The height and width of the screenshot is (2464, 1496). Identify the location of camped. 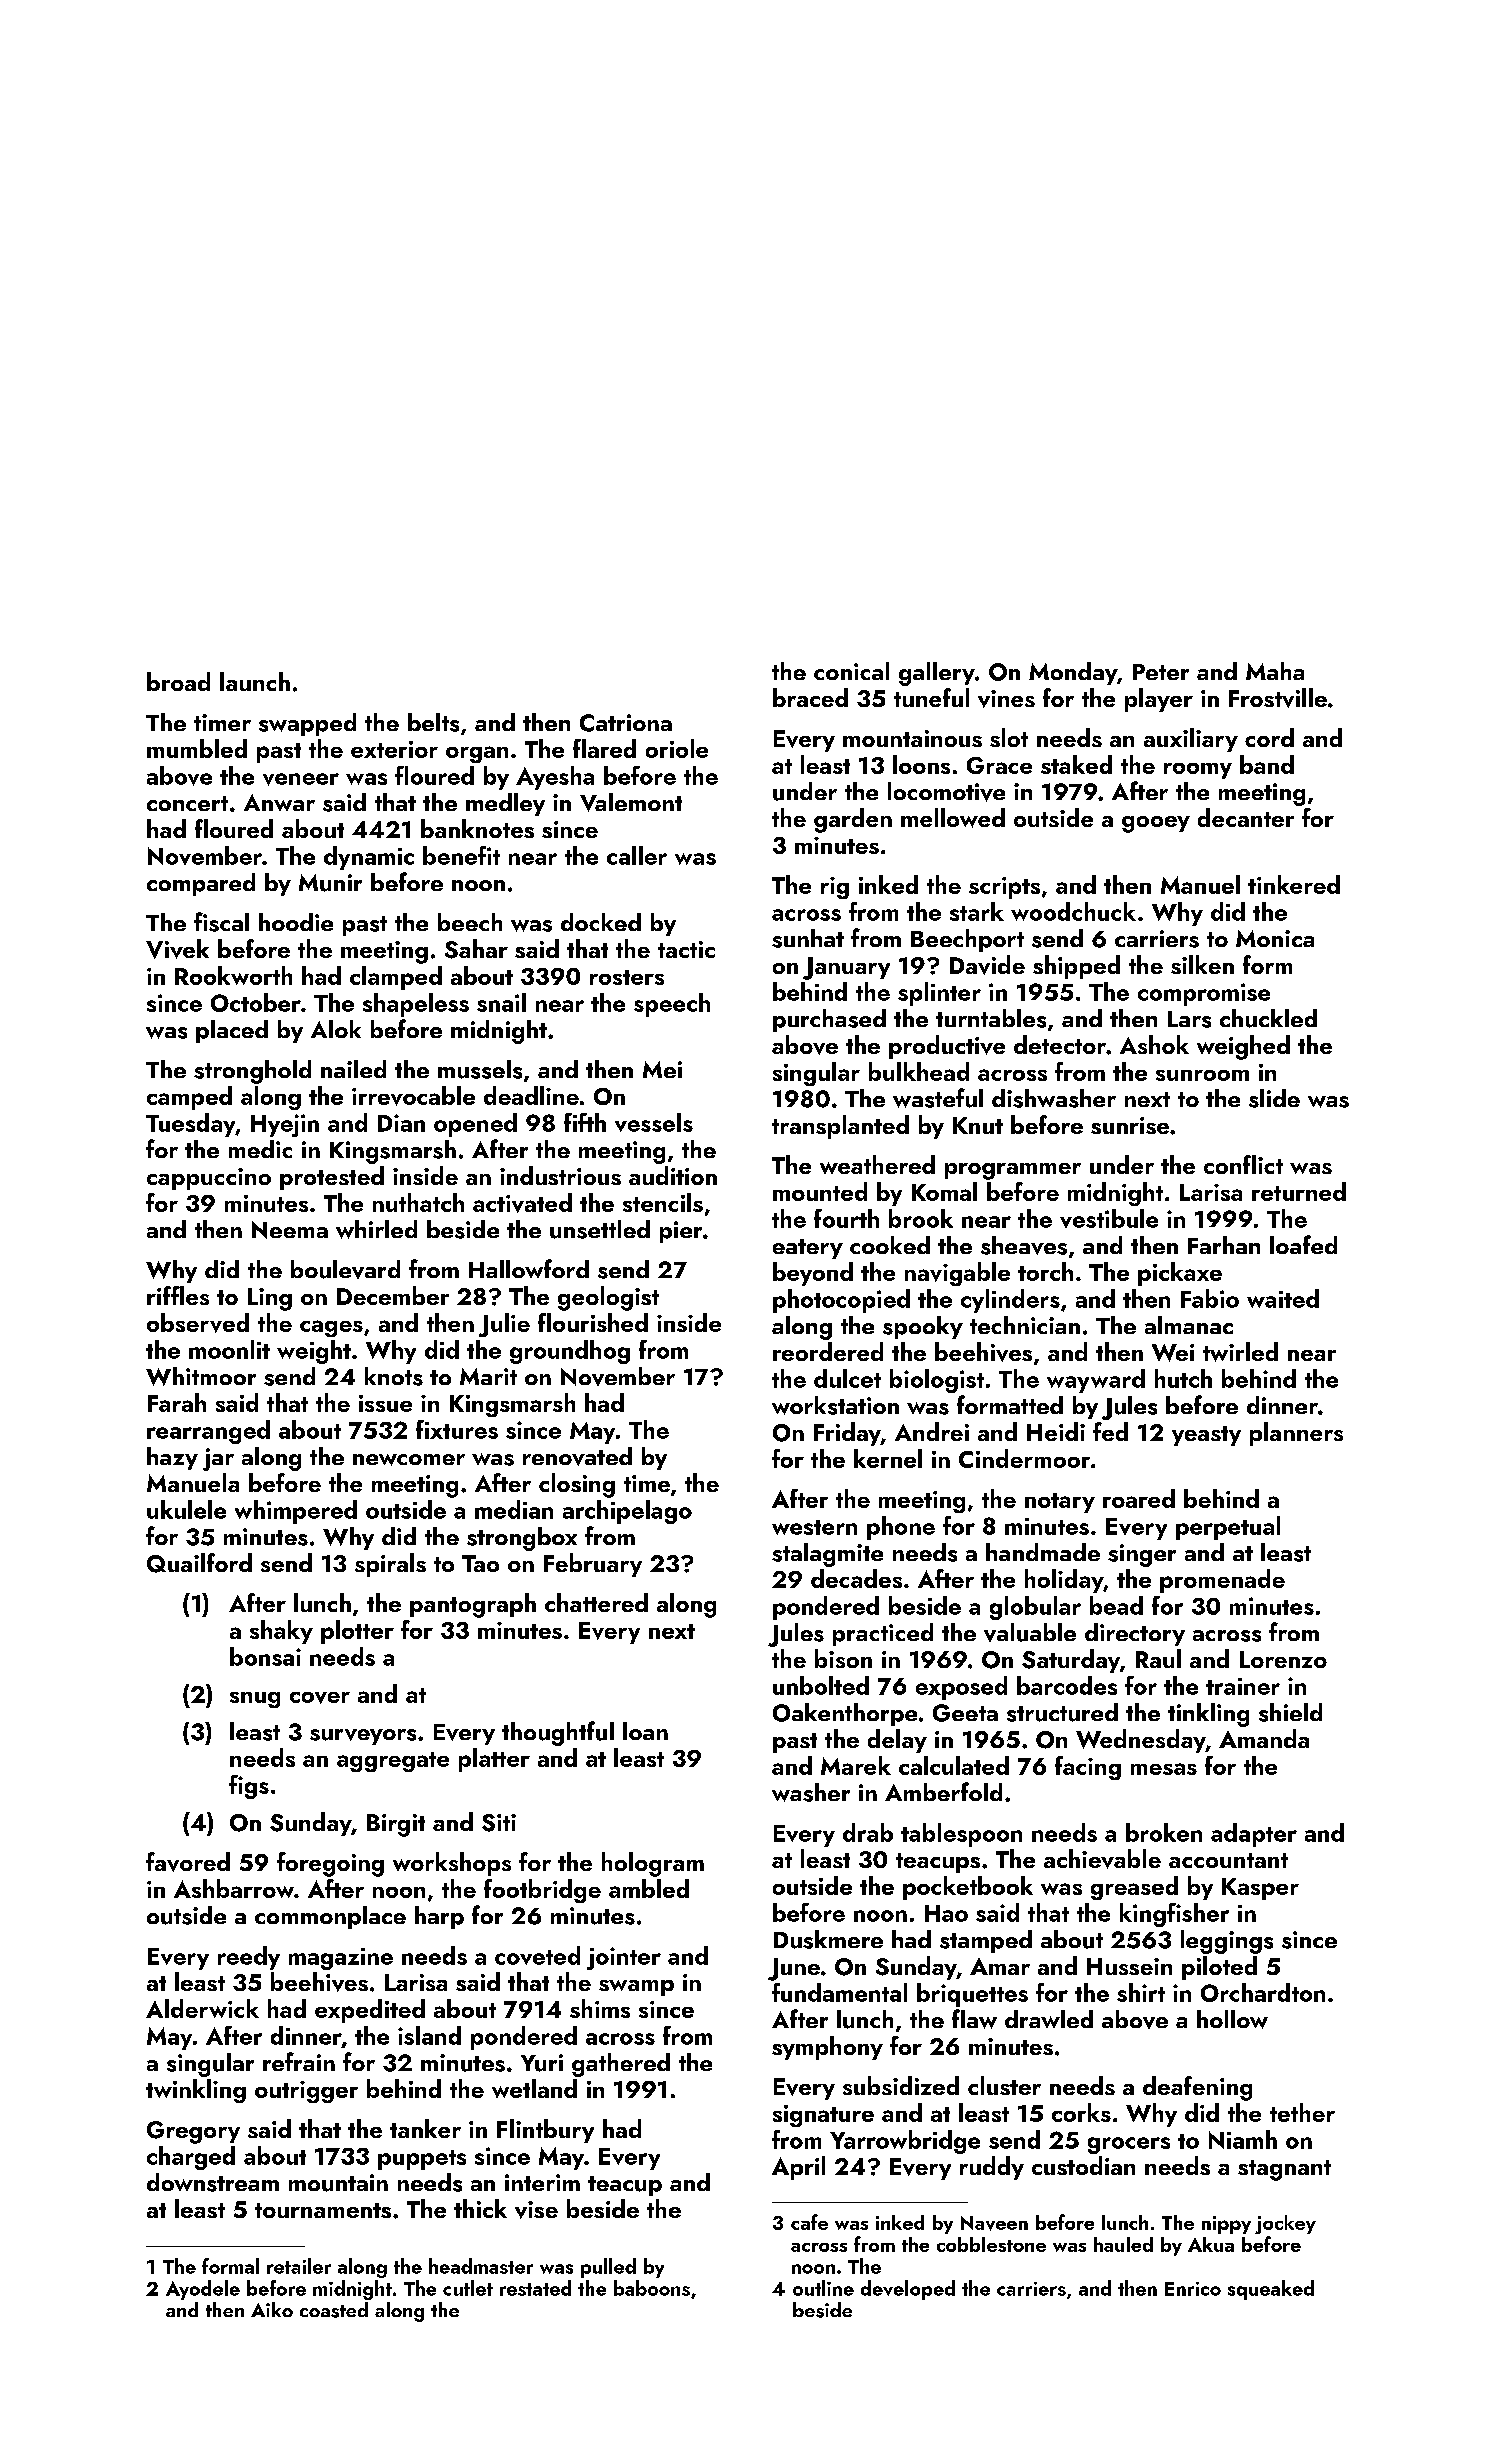
(189, 1098).
